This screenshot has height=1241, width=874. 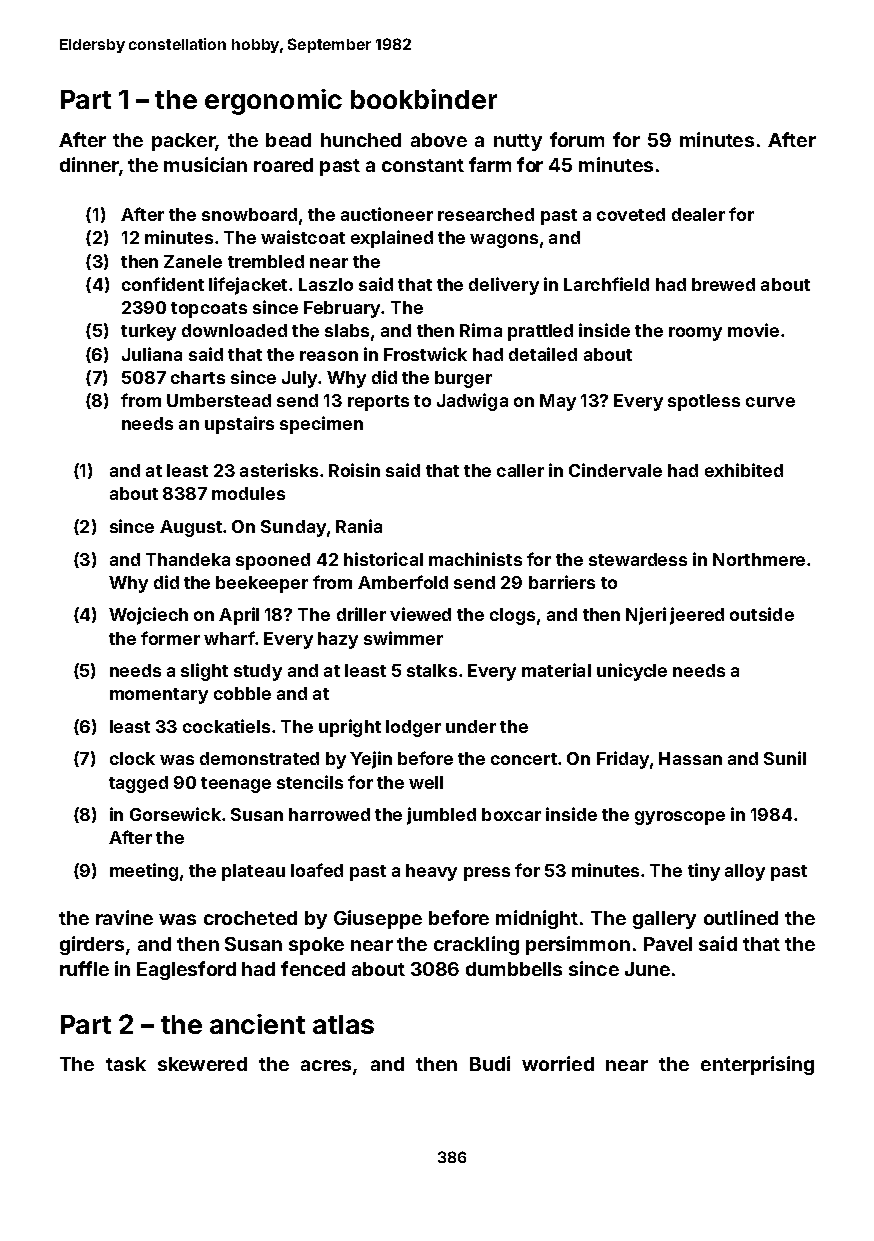 I want to click on atlas, so click(x=343, y=1024).
